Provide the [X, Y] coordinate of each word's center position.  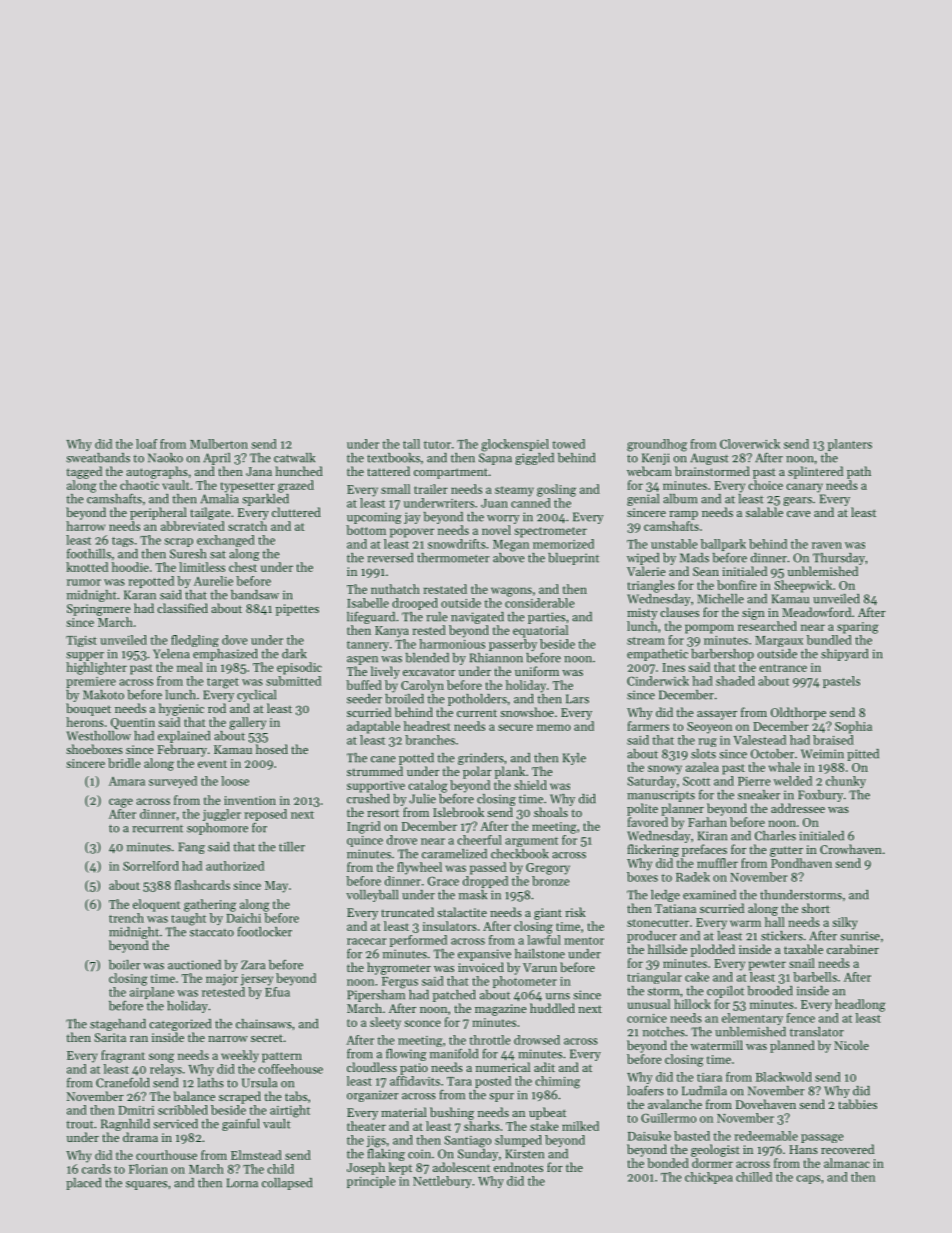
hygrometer [399, 968]
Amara [127, 781]
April [216, 459]
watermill [717, 1045]
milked [580, 1126]
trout [80, 1124]
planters [850, 445]
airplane [152, 993]
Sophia [853, 727]
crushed [368, 799]
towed [568, 444]
